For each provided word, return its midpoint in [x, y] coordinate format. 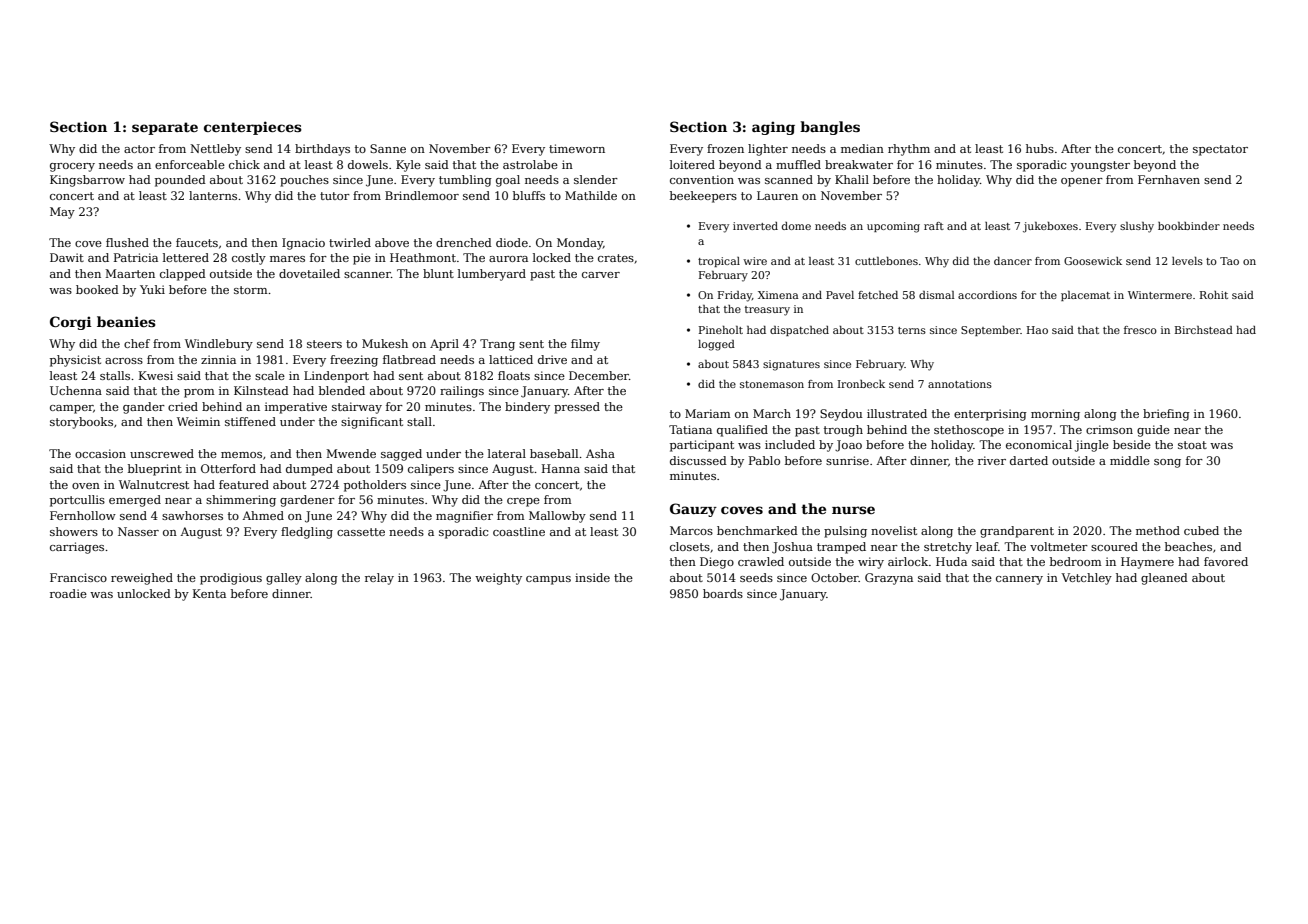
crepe [523, 502]
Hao [1037, 330]
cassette [361, 532]
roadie [68, 593]
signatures [791, 365]
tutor [335, 196]
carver [601, 275]
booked [97, 289]
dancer [1013, 261]
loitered [692, 164]
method [1158, 530]
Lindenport [336, 377]
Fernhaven [1169, 179]
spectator [1220, 150]
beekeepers [703, 197]
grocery [72, 167]
